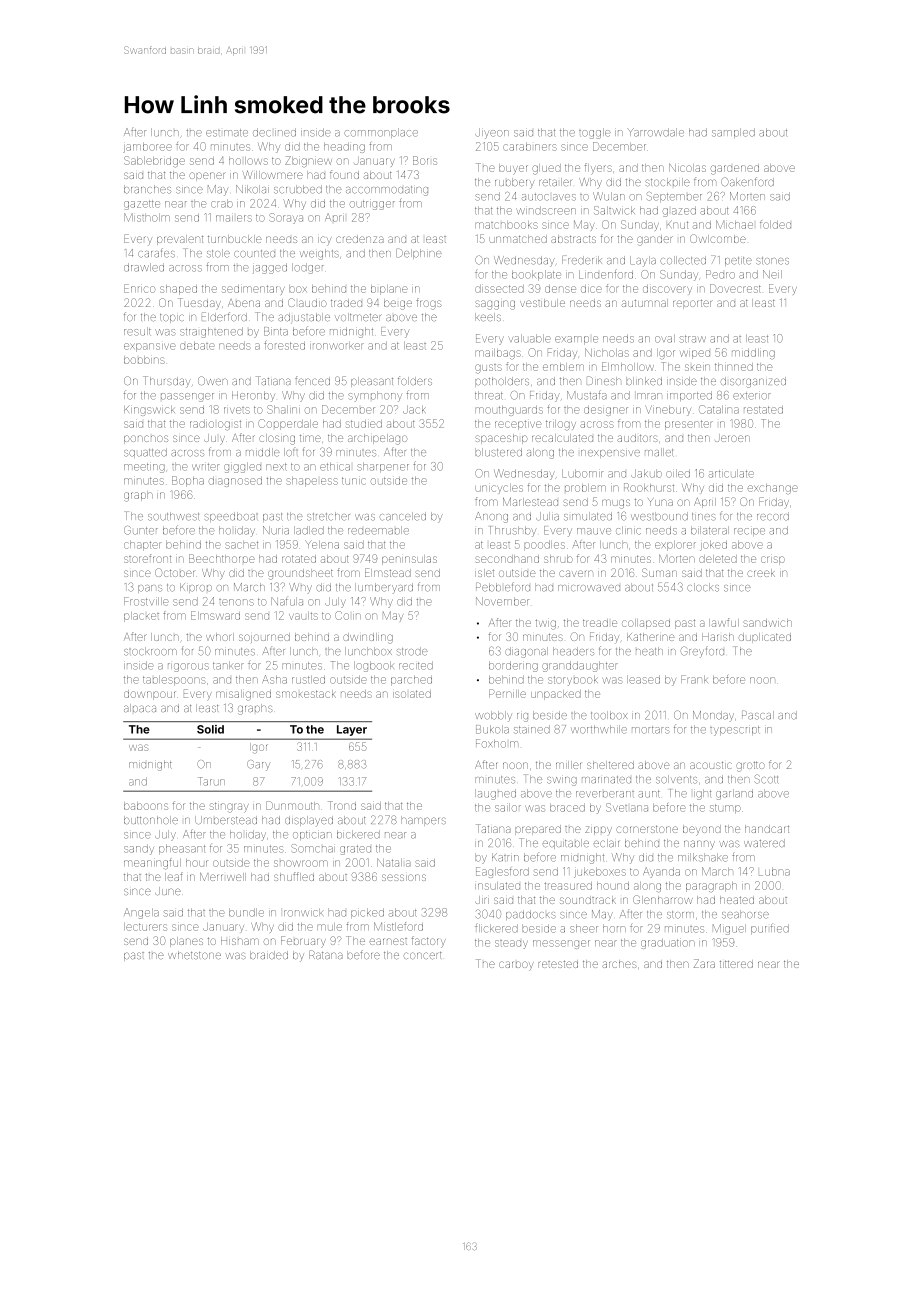 The height and width of the screenshot is (1308, 924). I want to click on collapsed, so click(646, 624).
